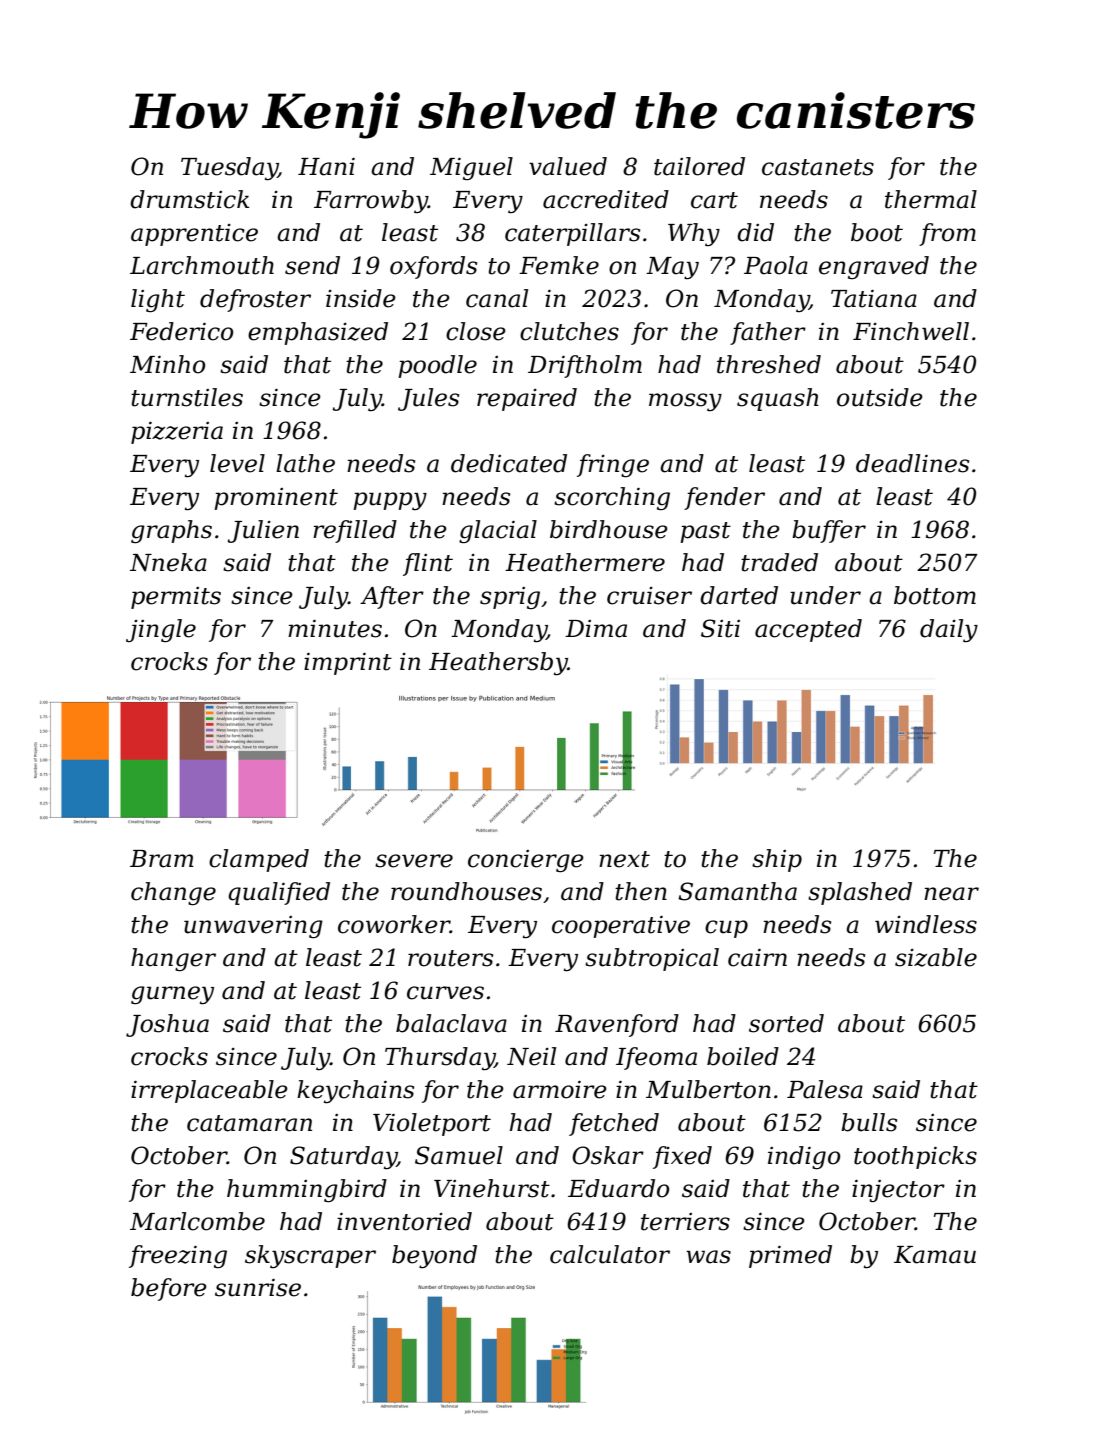 This screenshot has width=1108, height=1434. Describe the element at coordinates (912, 463) in the screenshot. I see `deadlines` at that location.
